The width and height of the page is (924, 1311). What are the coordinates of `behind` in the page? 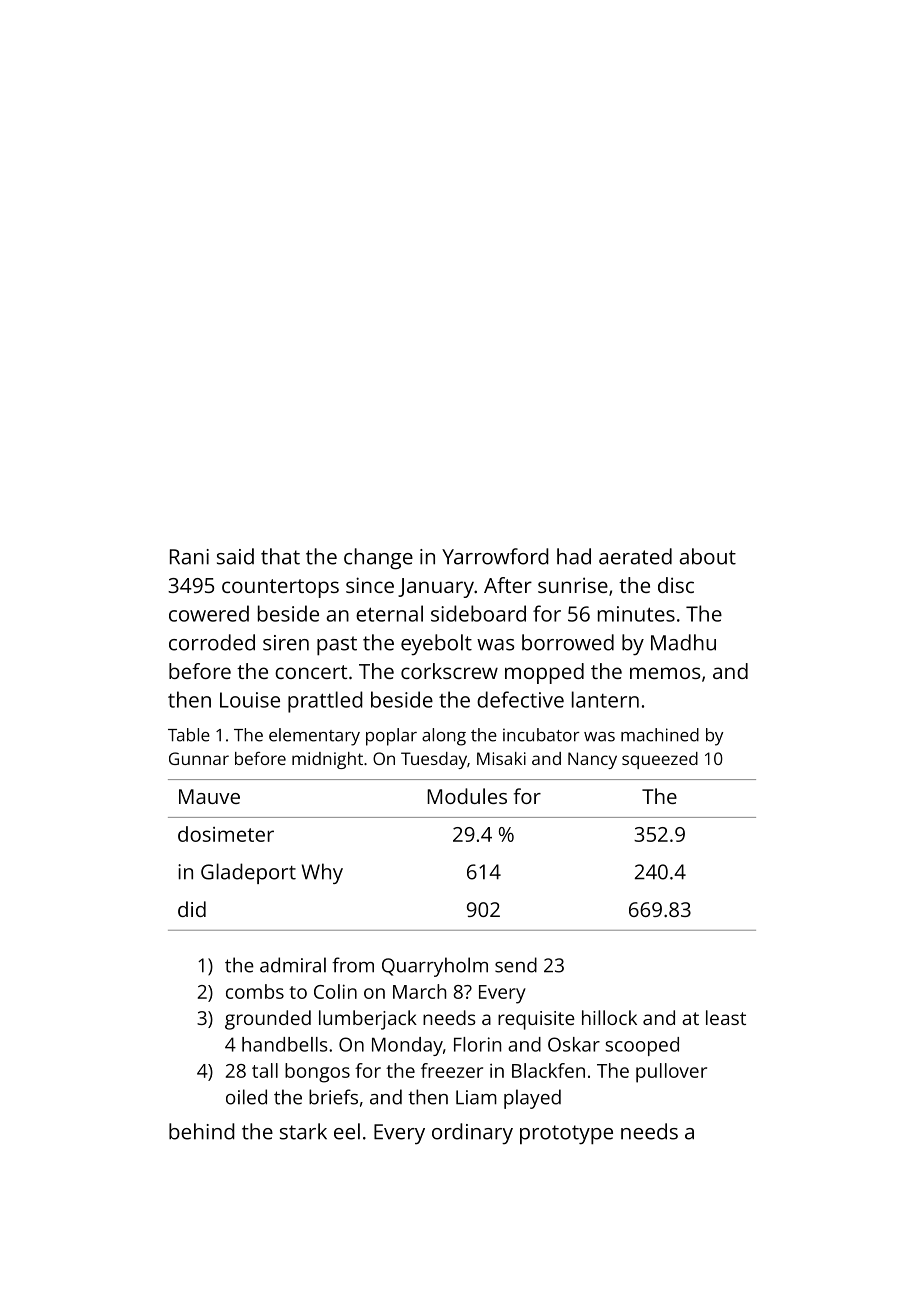 It's located at (202, 1131).
